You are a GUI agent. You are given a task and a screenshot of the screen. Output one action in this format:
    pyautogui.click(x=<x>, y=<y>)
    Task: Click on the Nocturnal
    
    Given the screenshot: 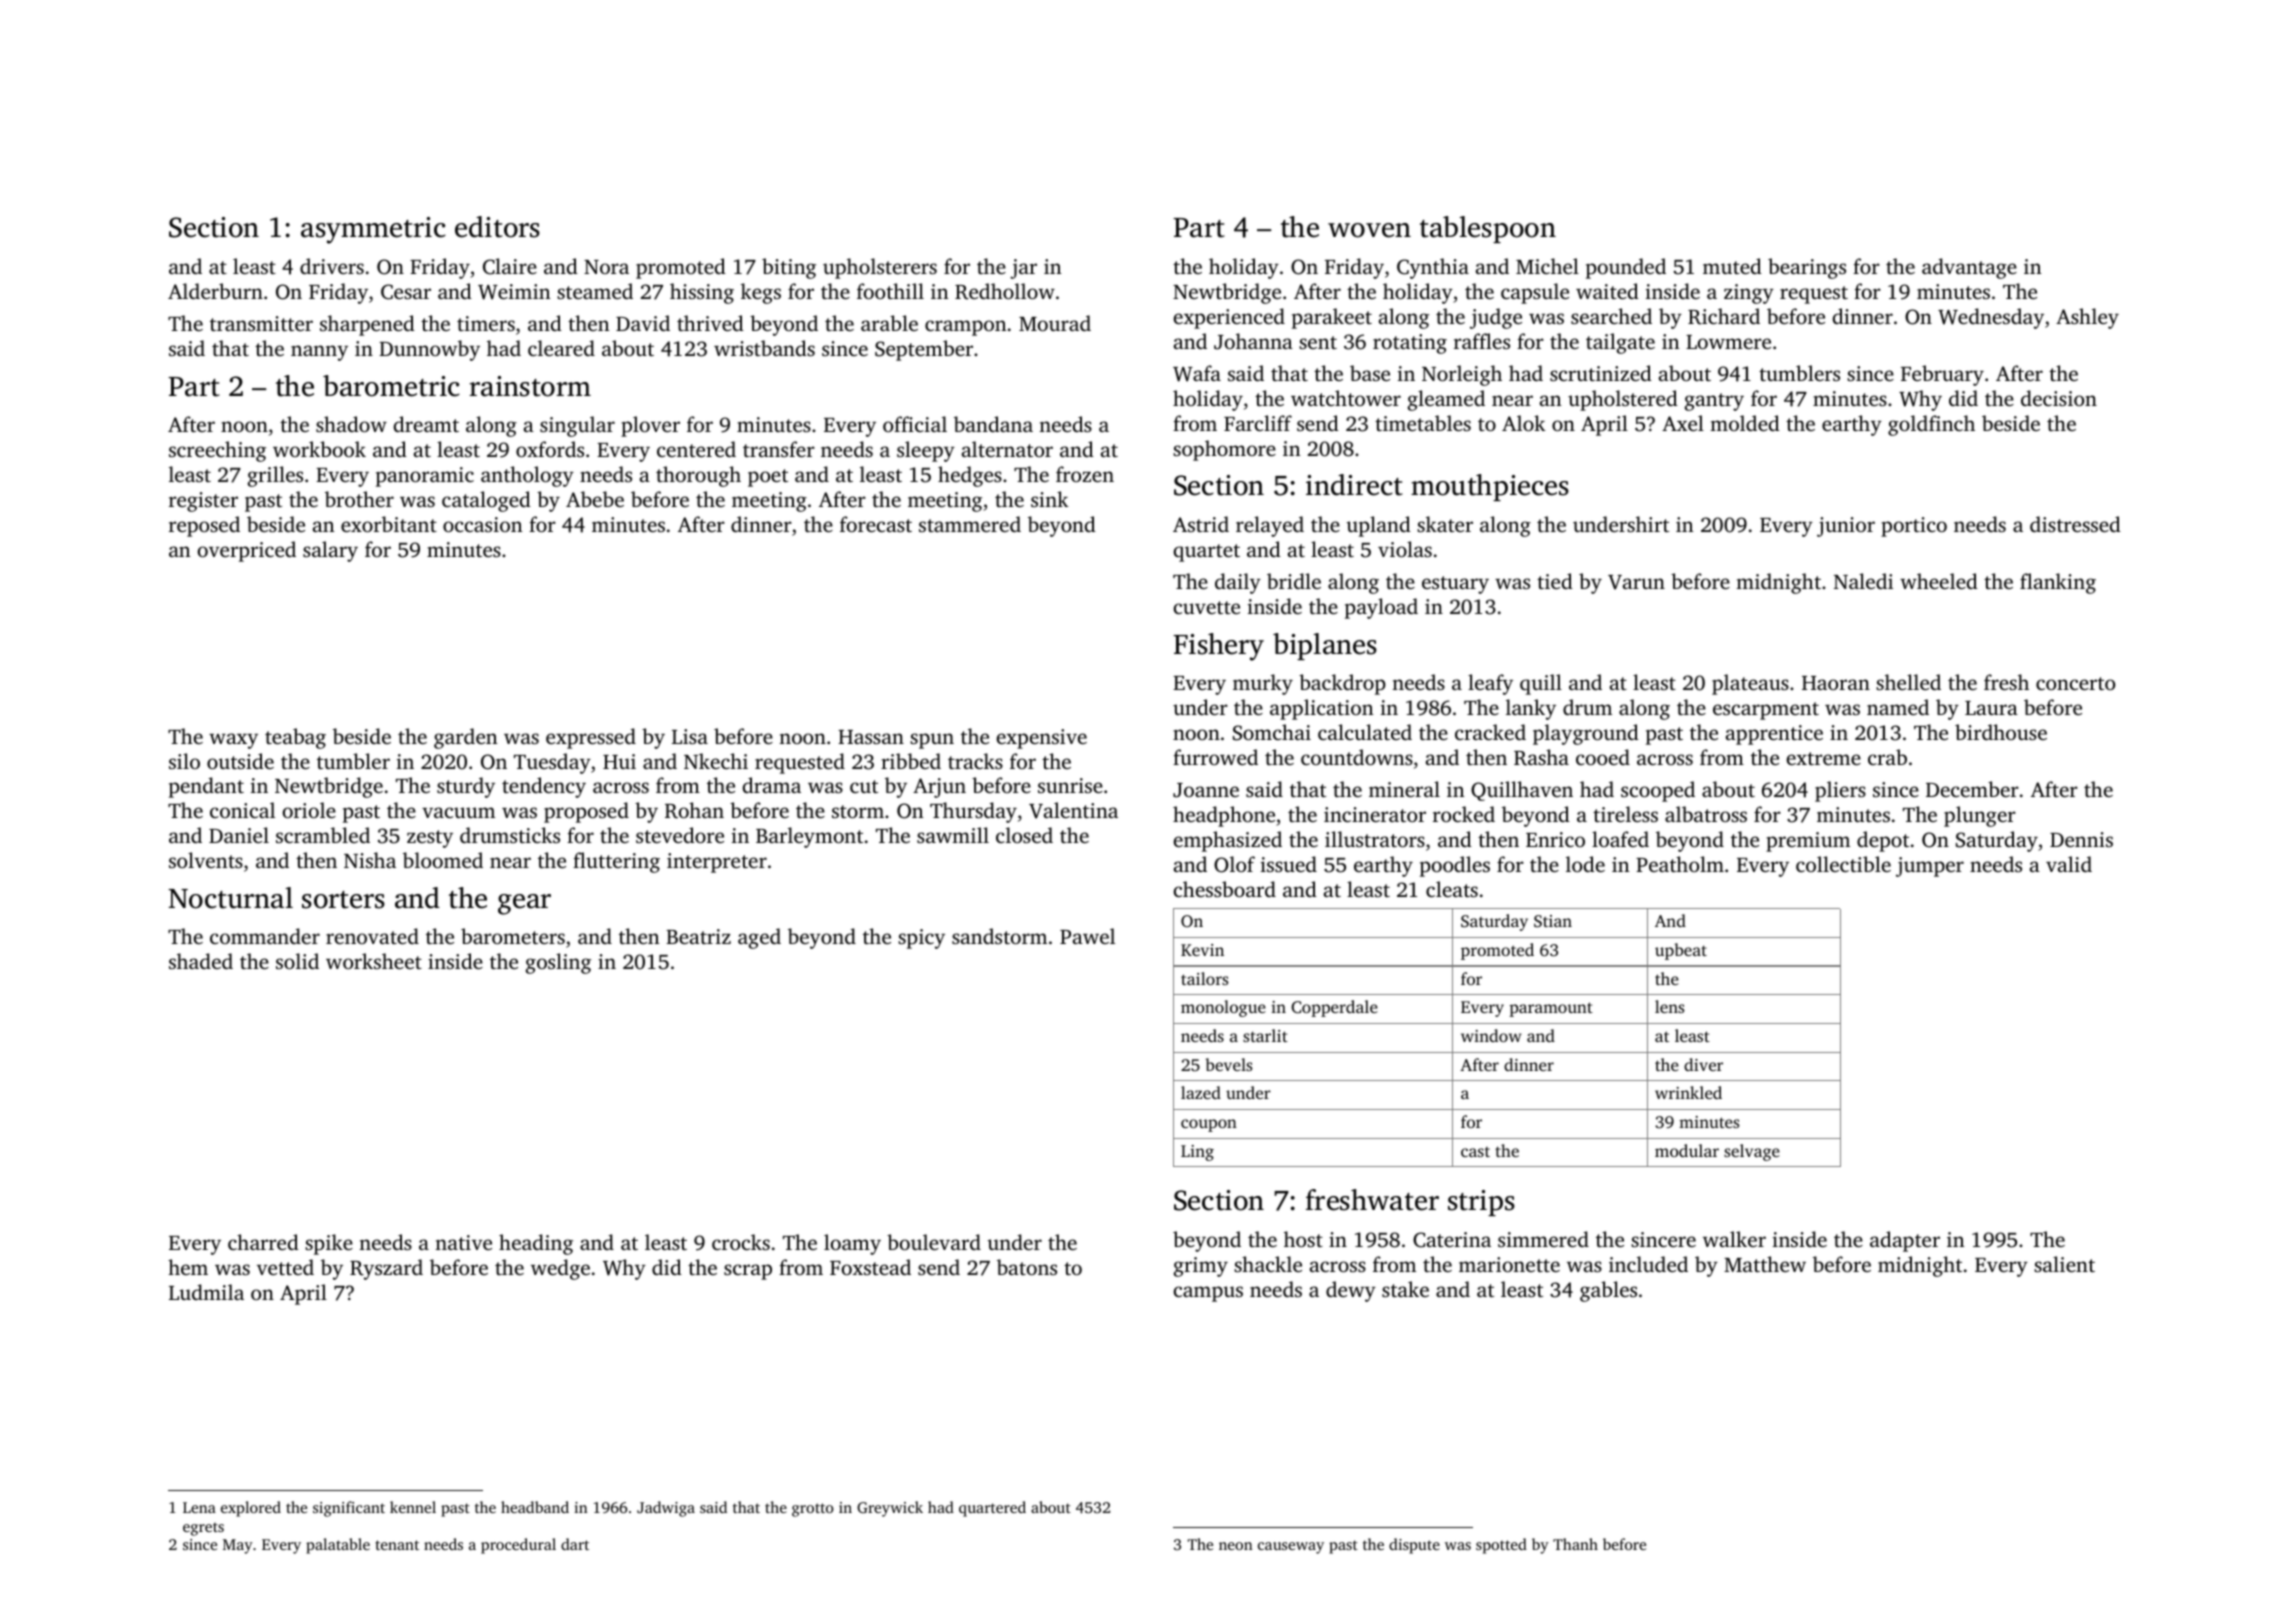 What is the action you would take?
    pyautogui.click(x=230, y=898)
